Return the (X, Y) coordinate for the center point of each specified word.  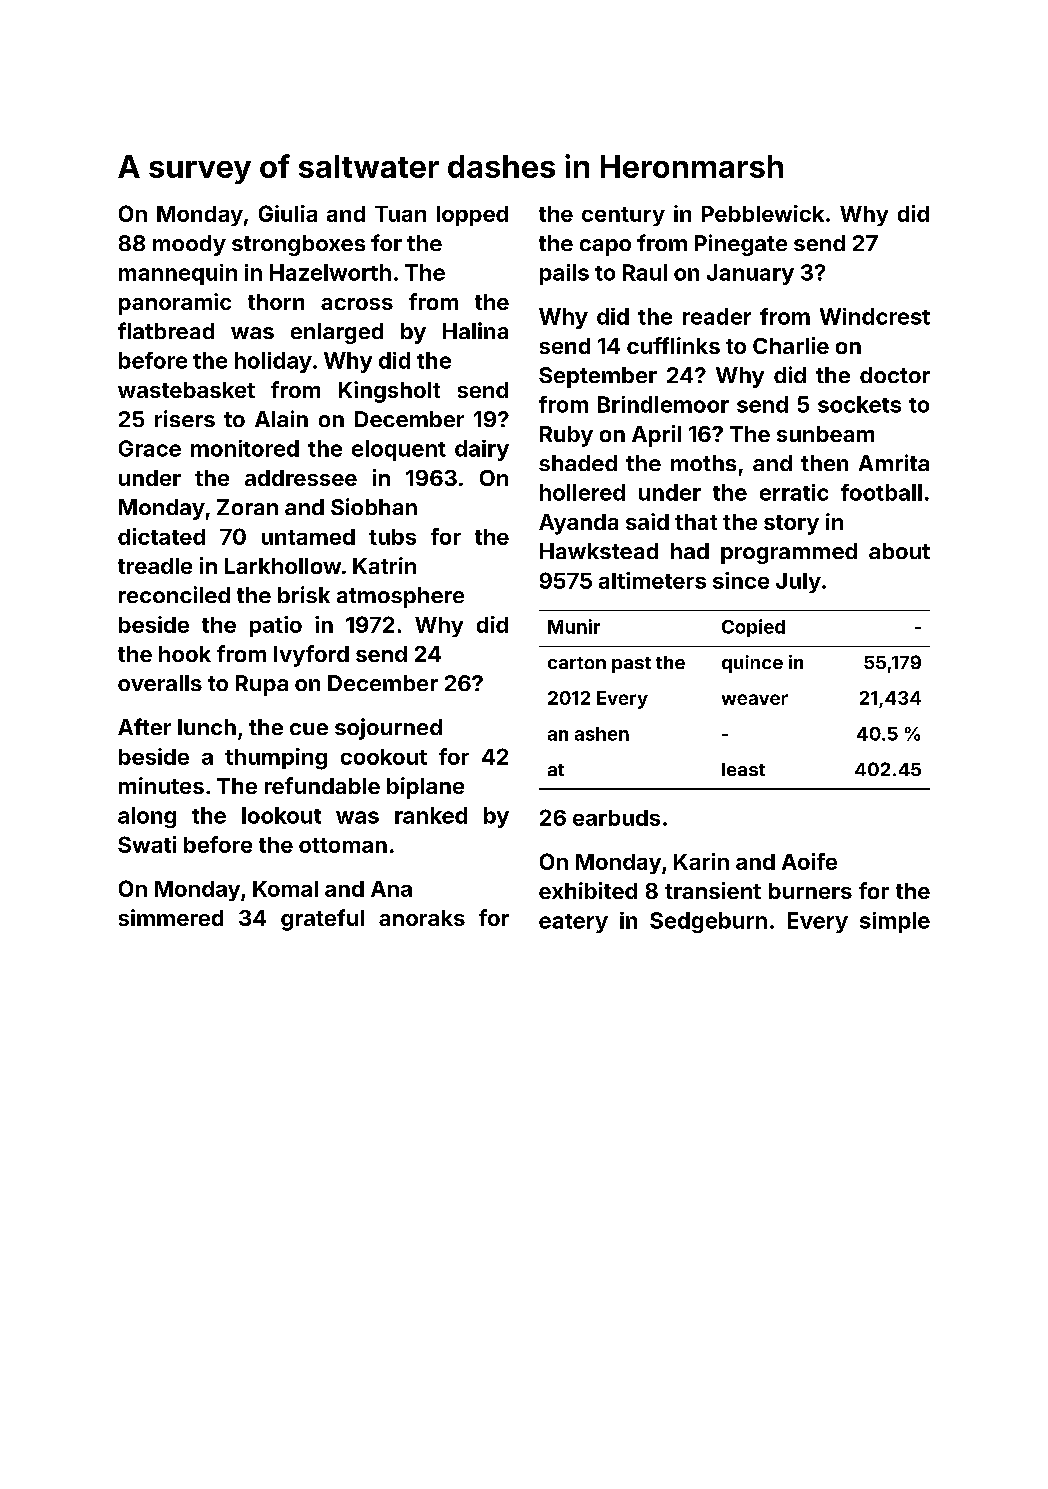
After (144, 726)
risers (185, 418)
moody (189, 245)
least (743, 769)
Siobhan (374, 506)
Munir (574, 626)
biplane (425, 788)
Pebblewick (763, 213)
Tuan (400, 214)
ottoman (343, 845)
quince (752, 664)
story (791, 525)
